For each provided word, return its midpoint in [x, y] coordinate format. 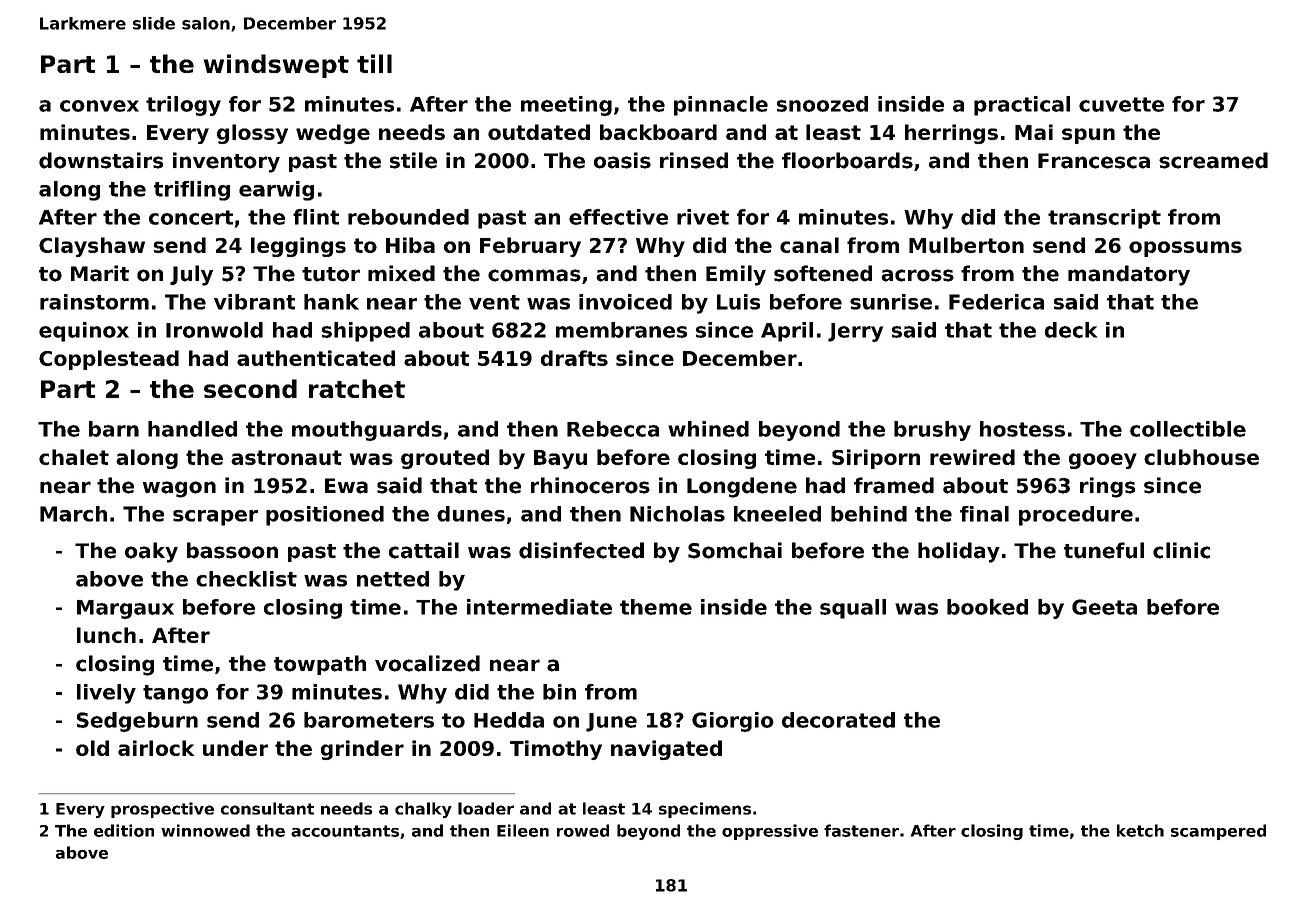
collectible [1188, 429]
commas [534, 275]
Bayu [560, 459]
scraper [215, 518]
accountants [345, 831]
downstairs [101, 160]
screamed [1213, 160]
